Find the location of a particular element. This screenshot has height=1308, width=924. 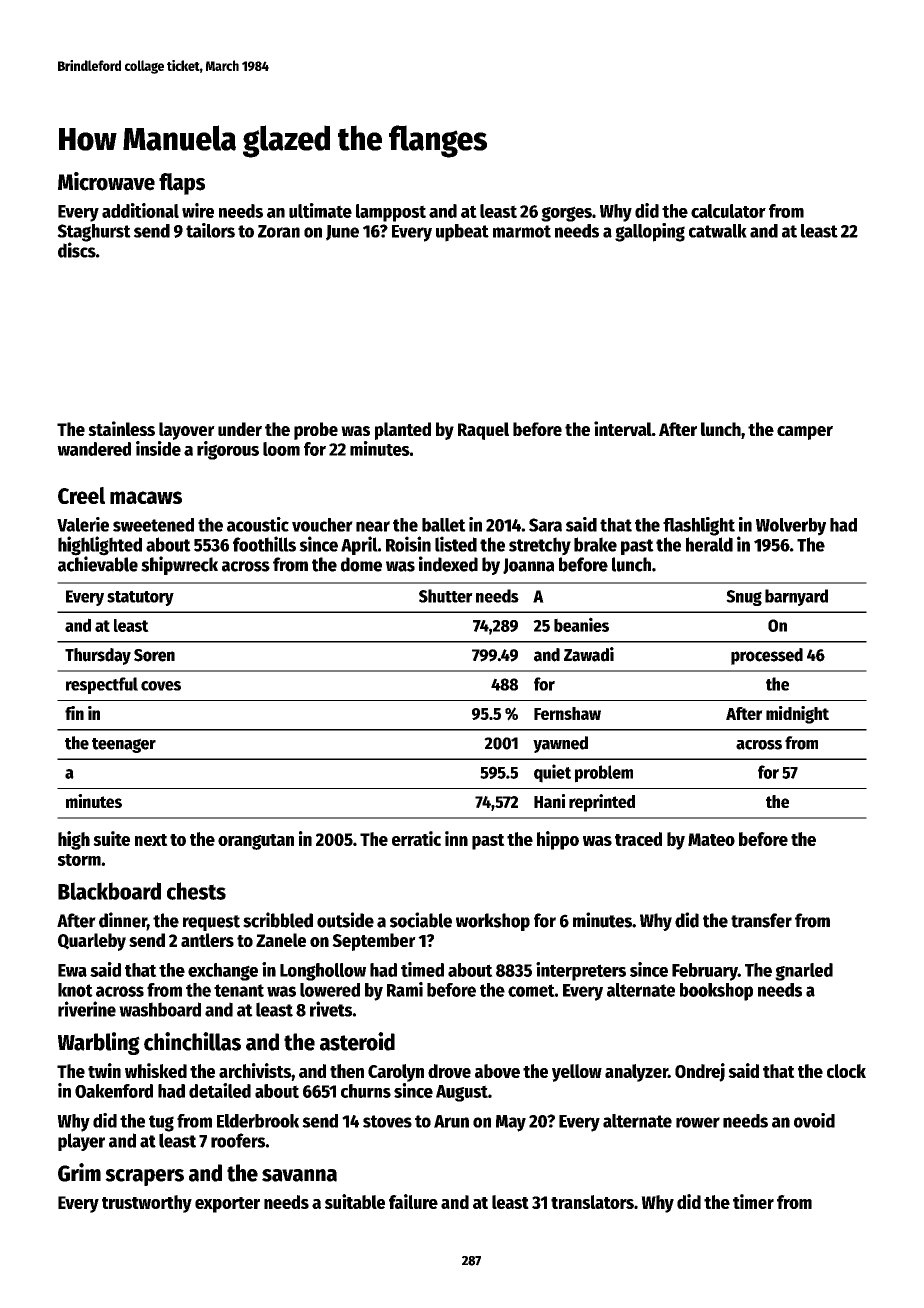

tug is located at coordinates (161, 1123).
